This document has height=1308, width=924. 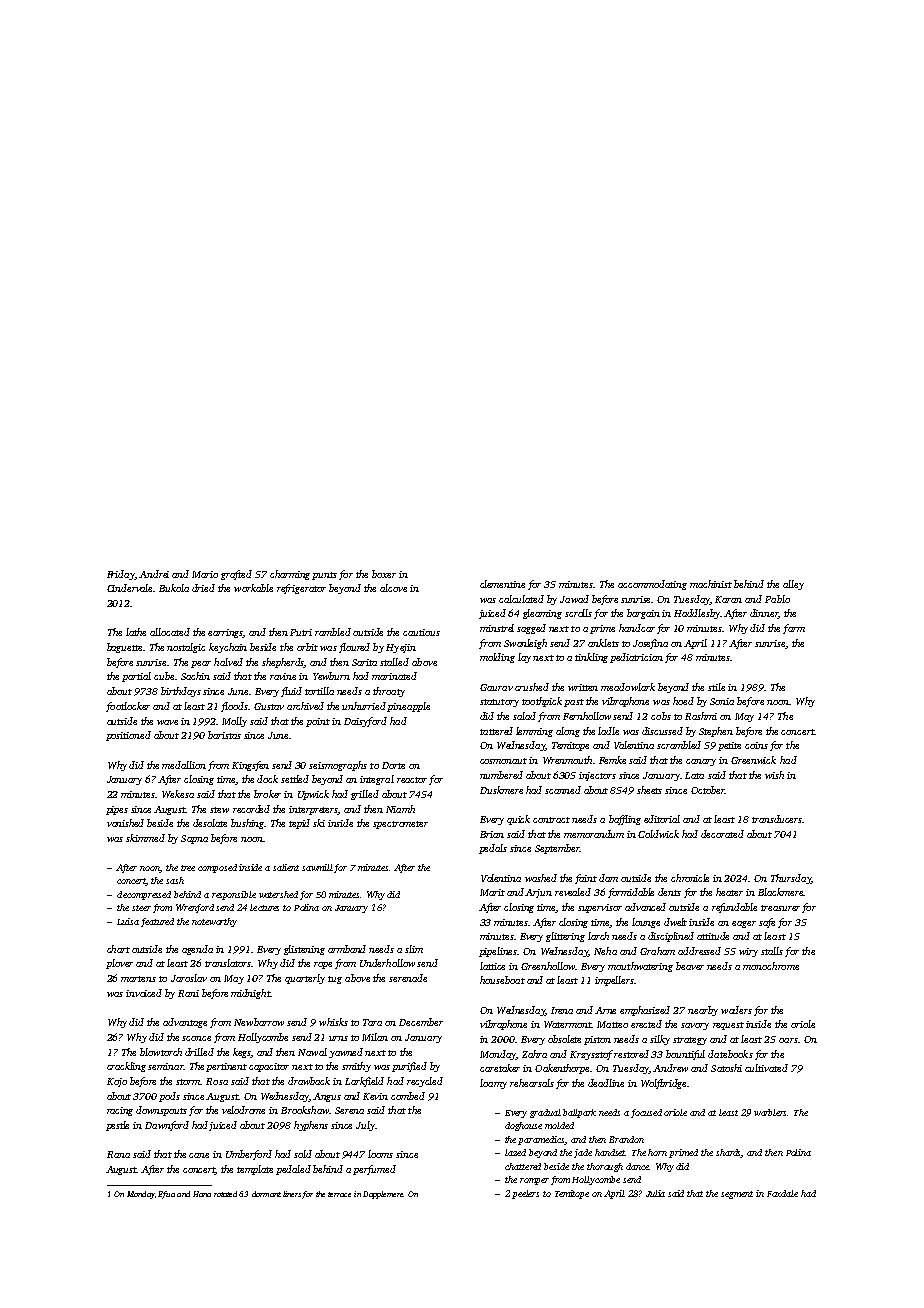 What do you see at coordinates (492, 834) in the document?
I see `Brian` at bounding box center [492, 834].
